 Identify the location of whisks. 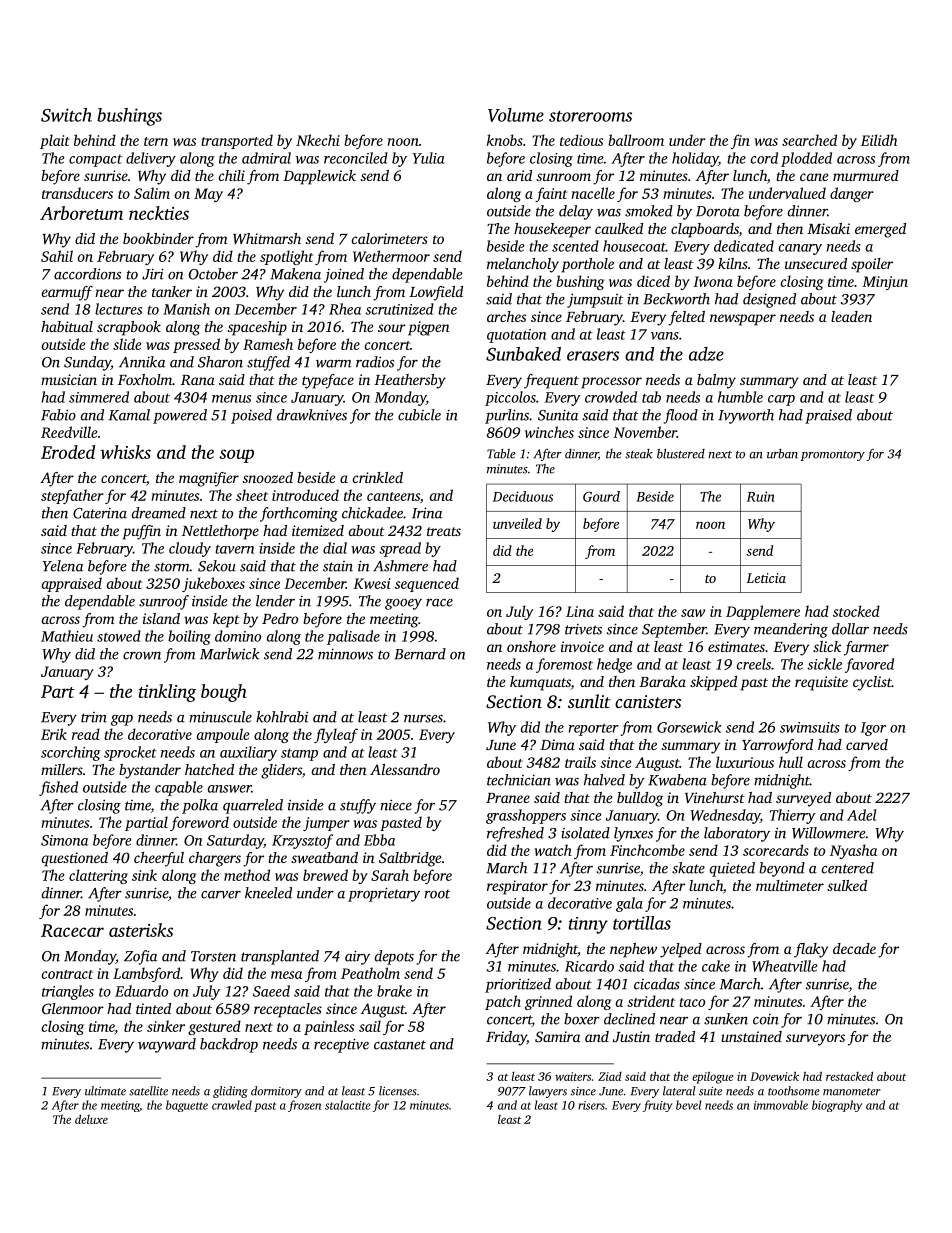
(125, 452).
